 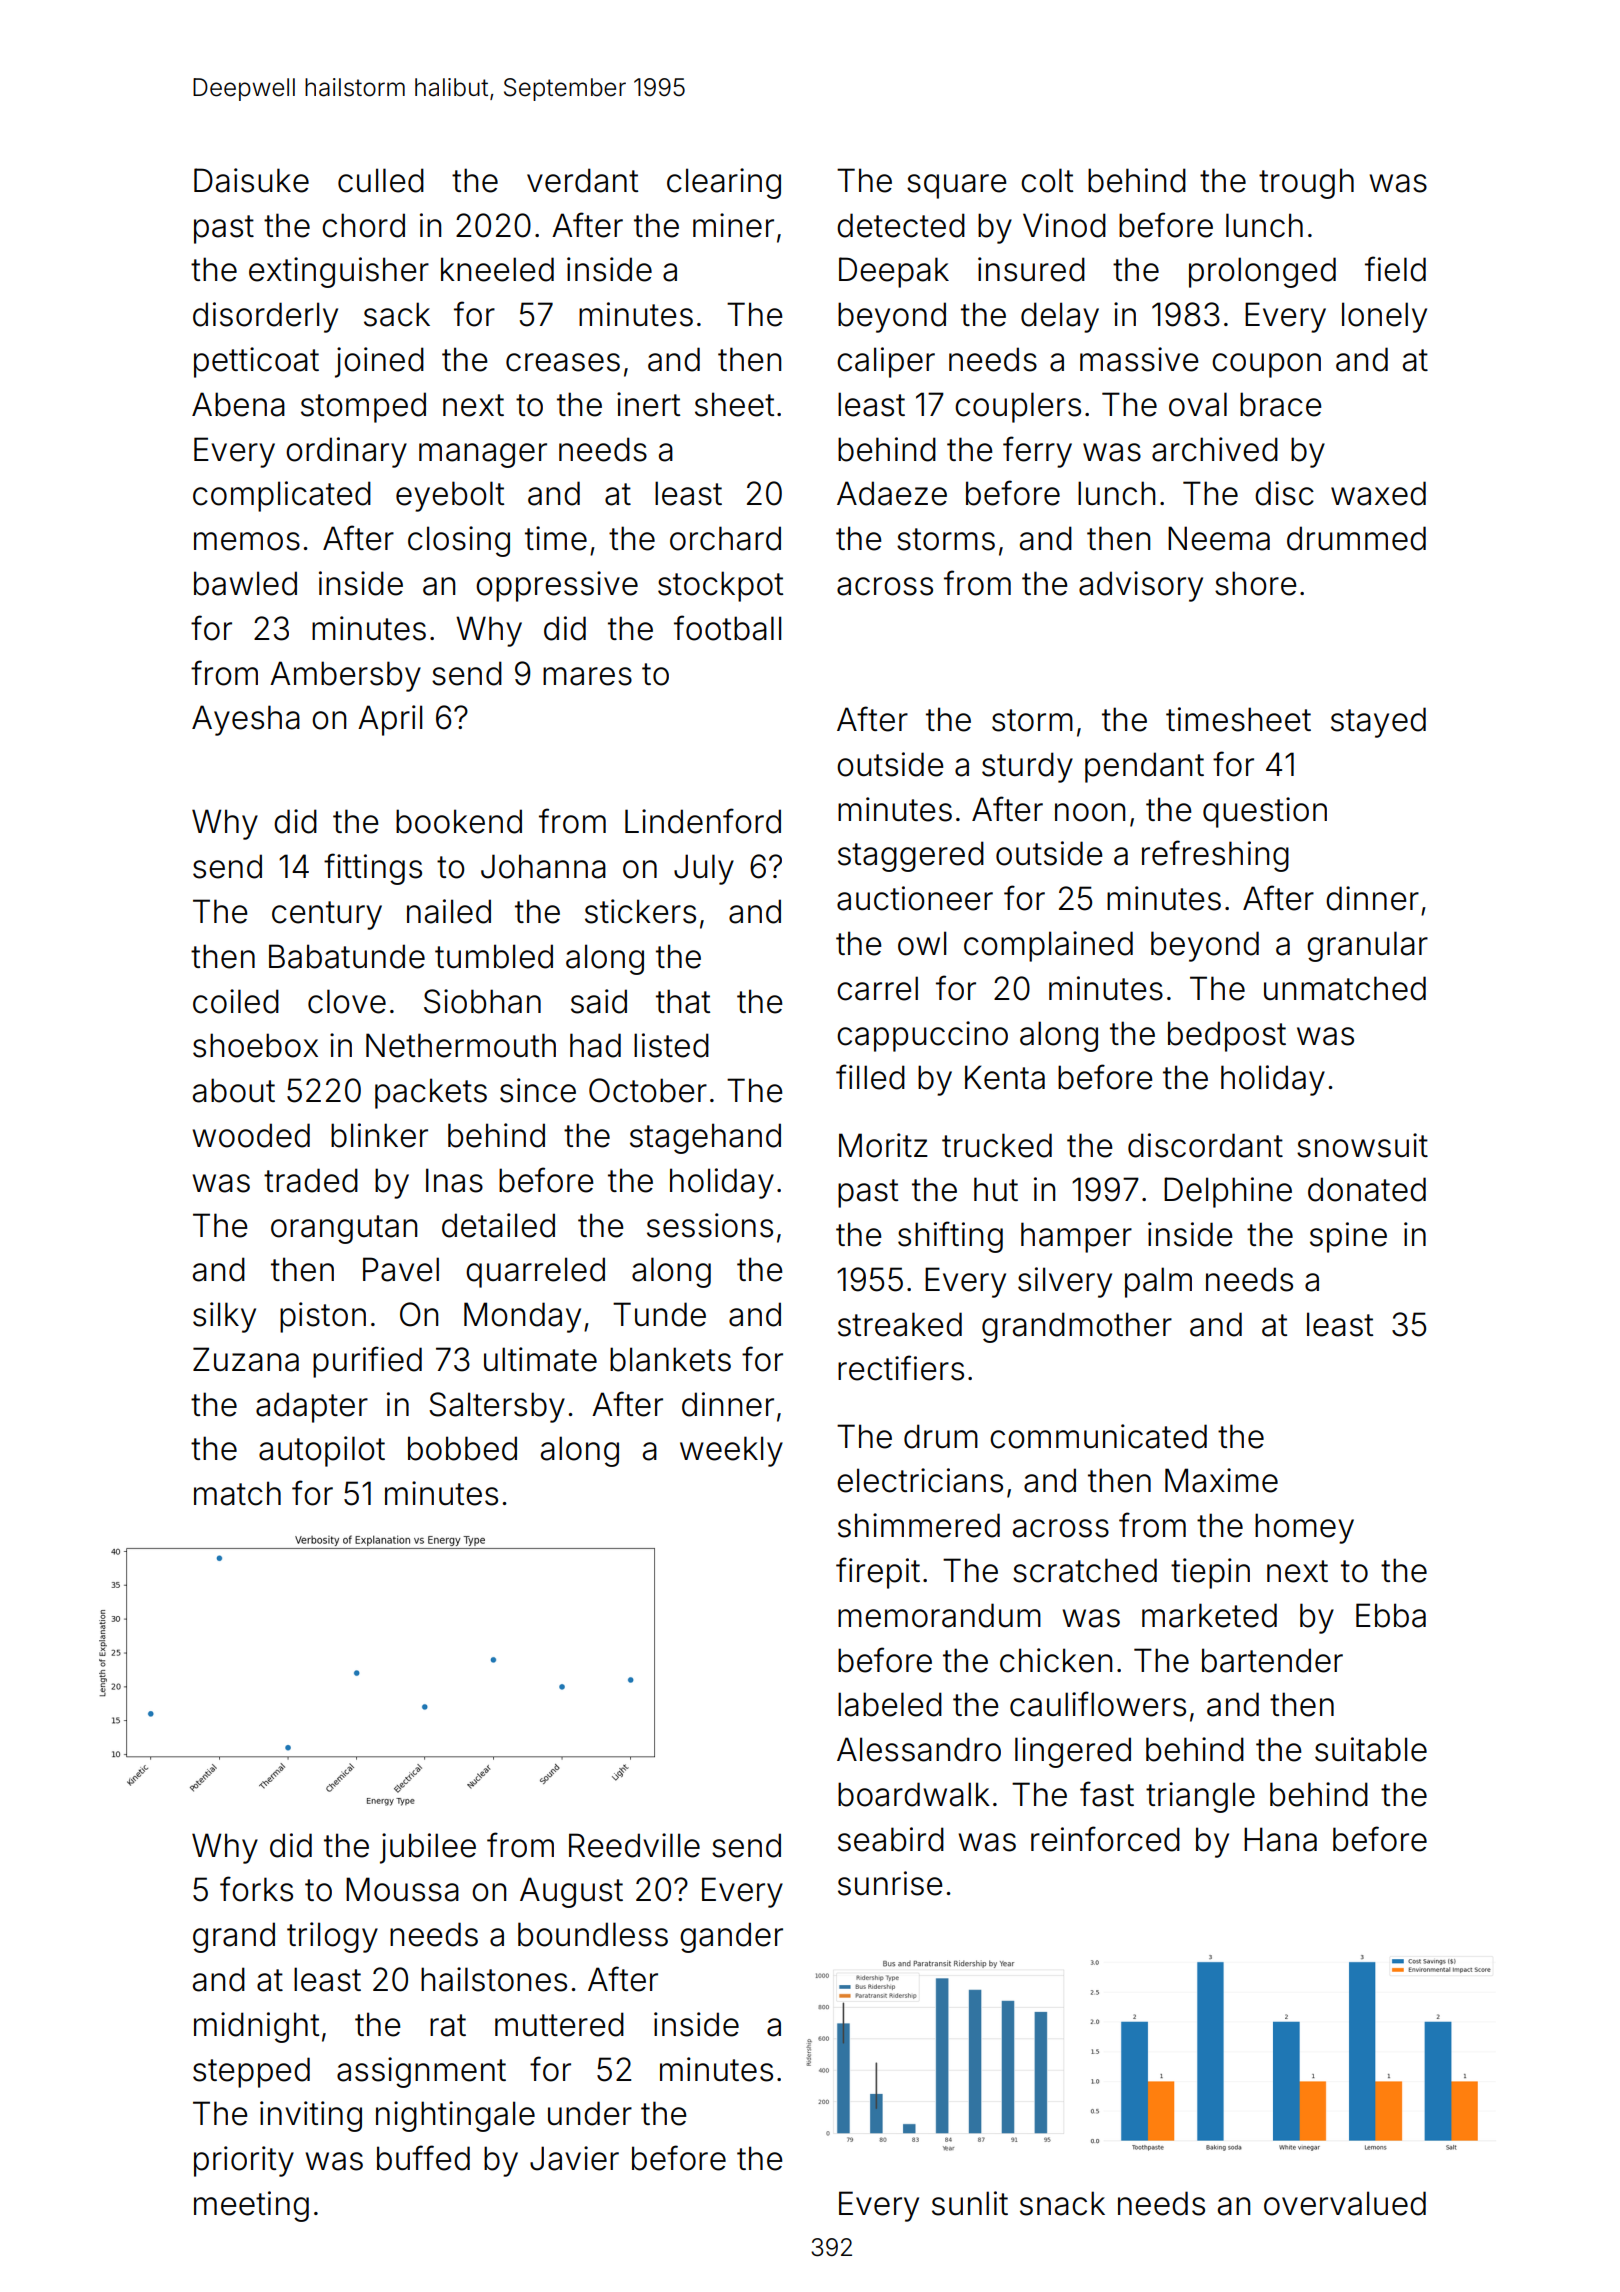 What do you see at coordinates (890, 1883) in the screenshot?
I see `sunrise` at bounding box center [890, 1883].
